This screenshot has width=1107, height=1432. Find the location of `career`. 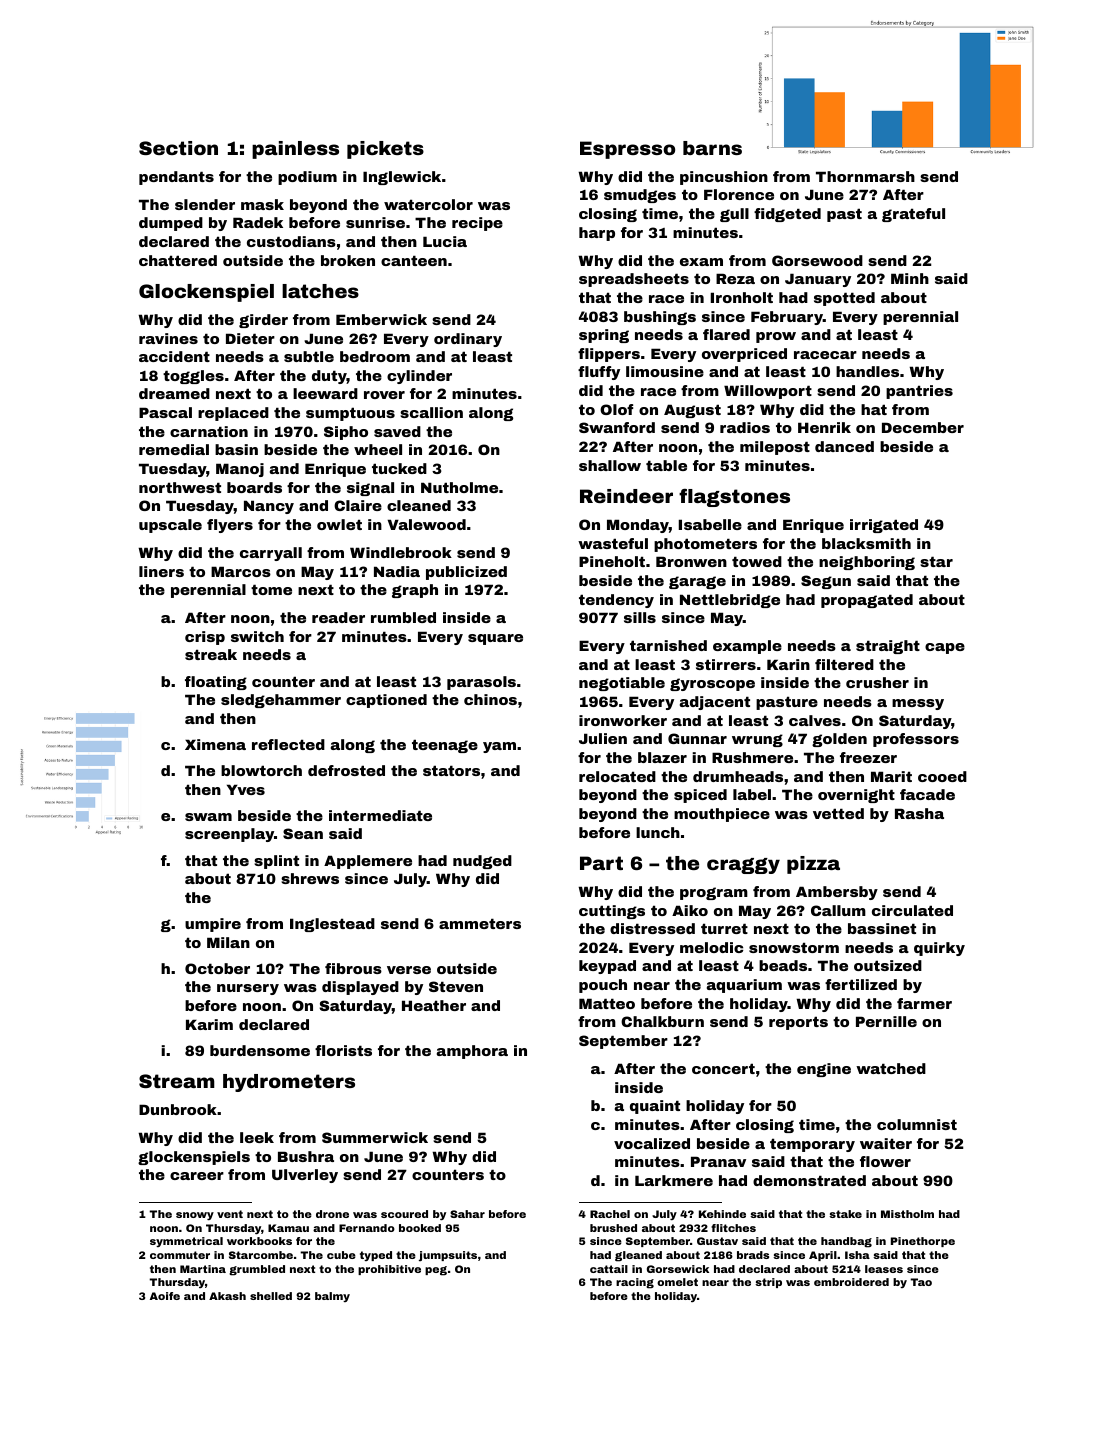

career is located at coordinates (197, 1176).
